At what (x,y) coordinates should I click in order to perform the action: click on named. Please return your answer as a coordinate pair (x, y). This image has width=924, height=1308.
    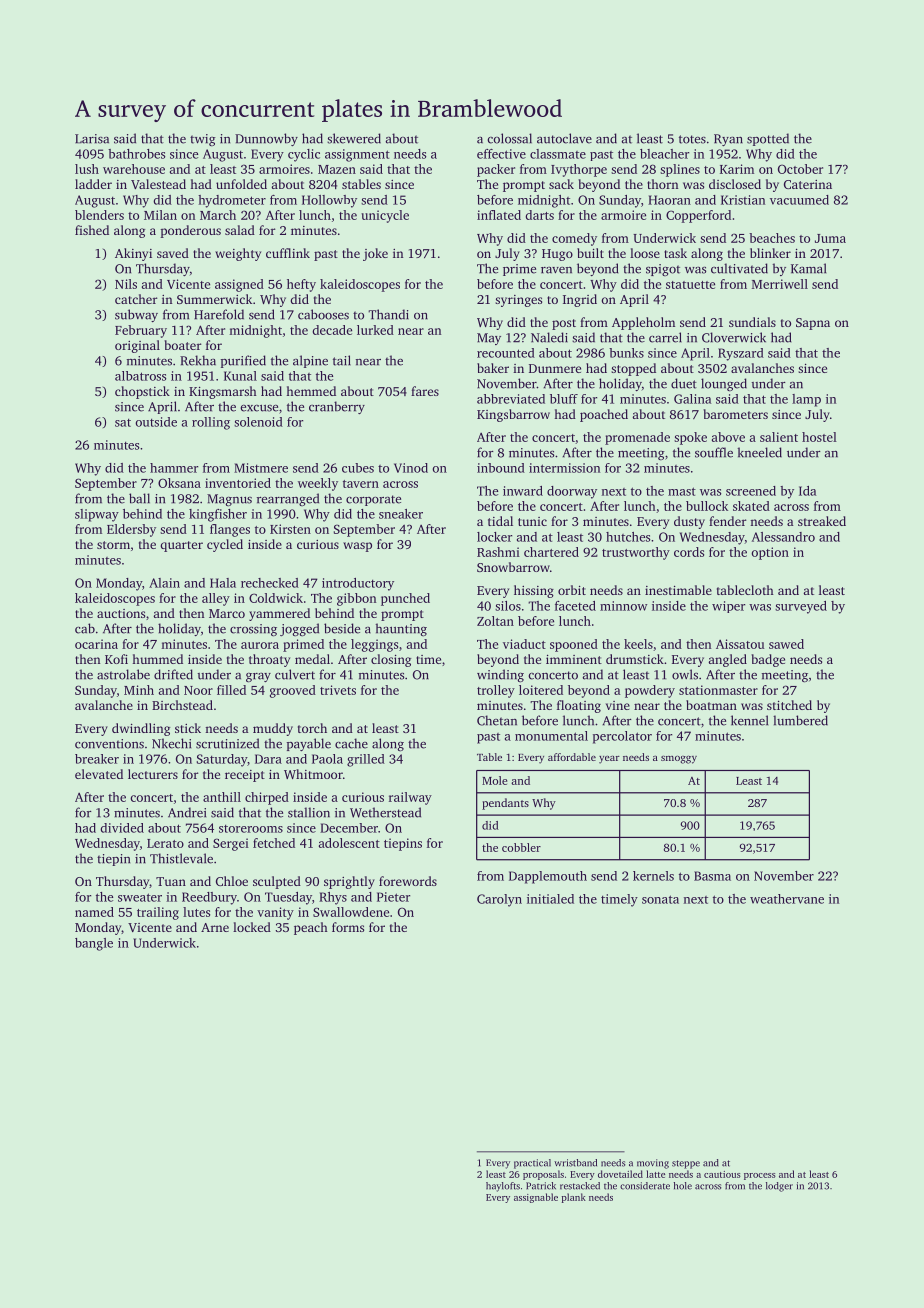
    Looking at the image, I should click on (94, 912).
